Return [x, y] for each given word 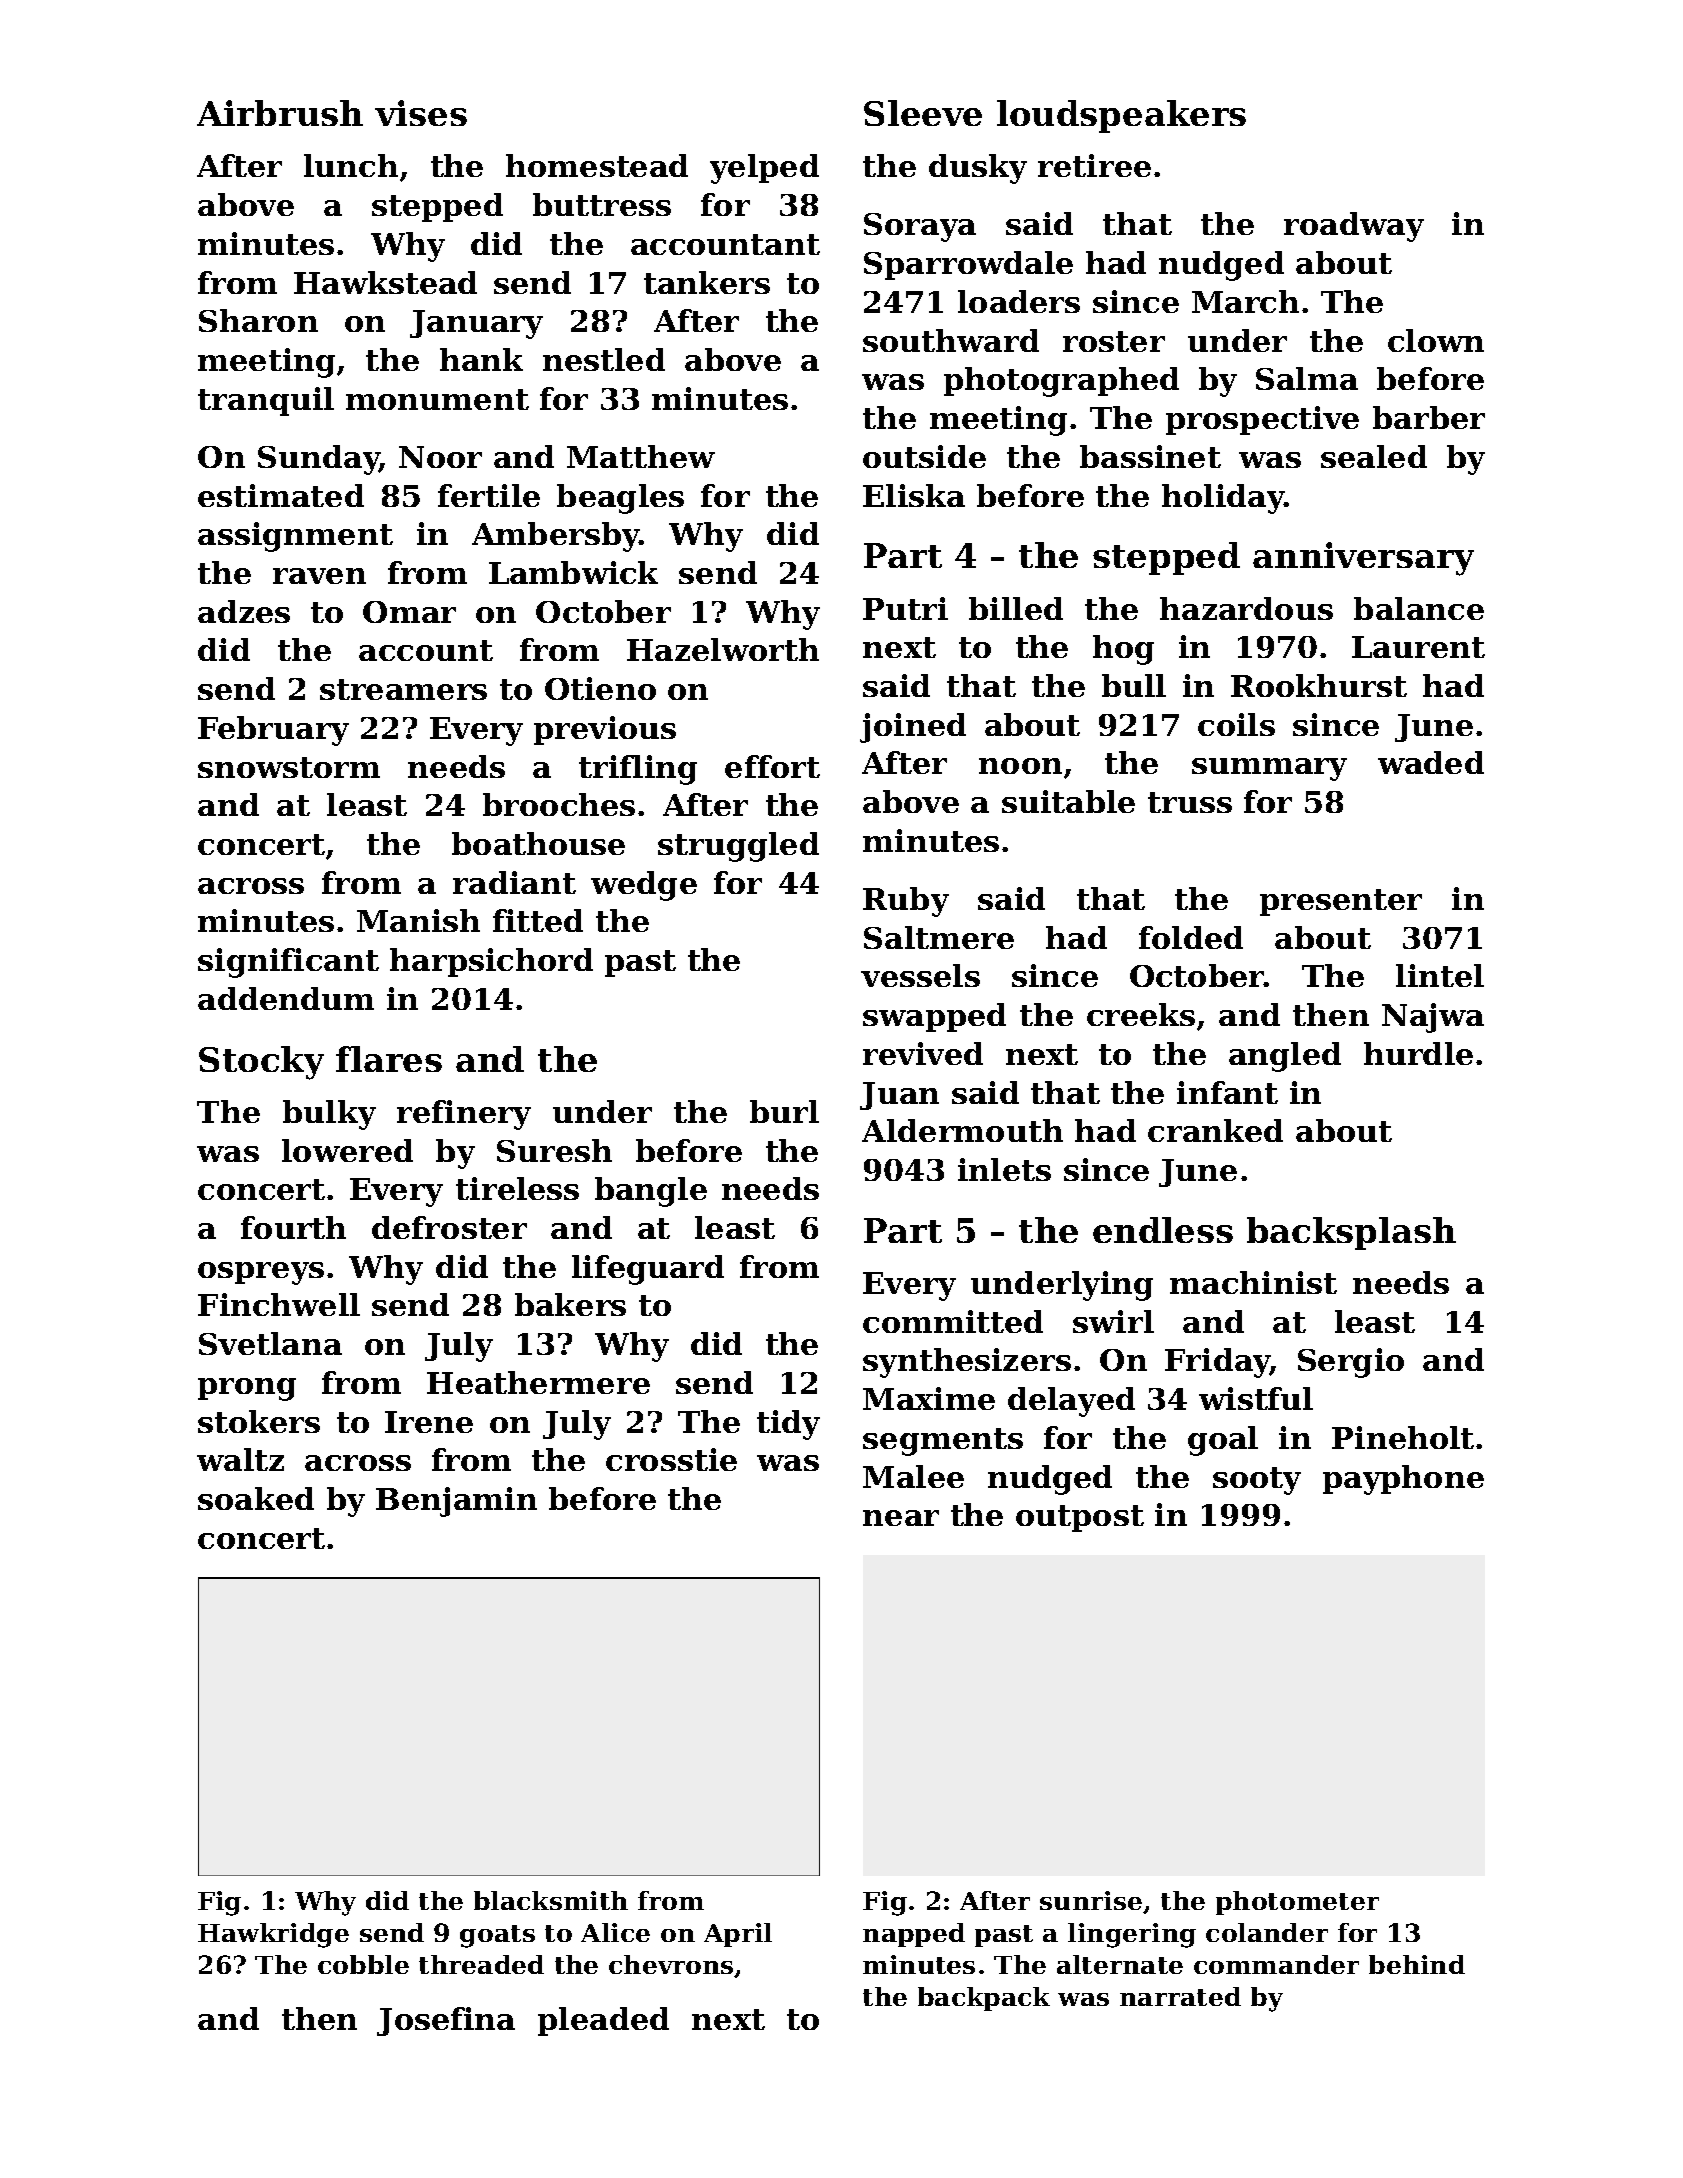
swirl [1113, 1321]
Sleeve [923, 113]
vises [421, 113]
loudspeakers [1121, 116]
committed [953, 1321]
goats [497, 1936]
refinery [464, 1115]
